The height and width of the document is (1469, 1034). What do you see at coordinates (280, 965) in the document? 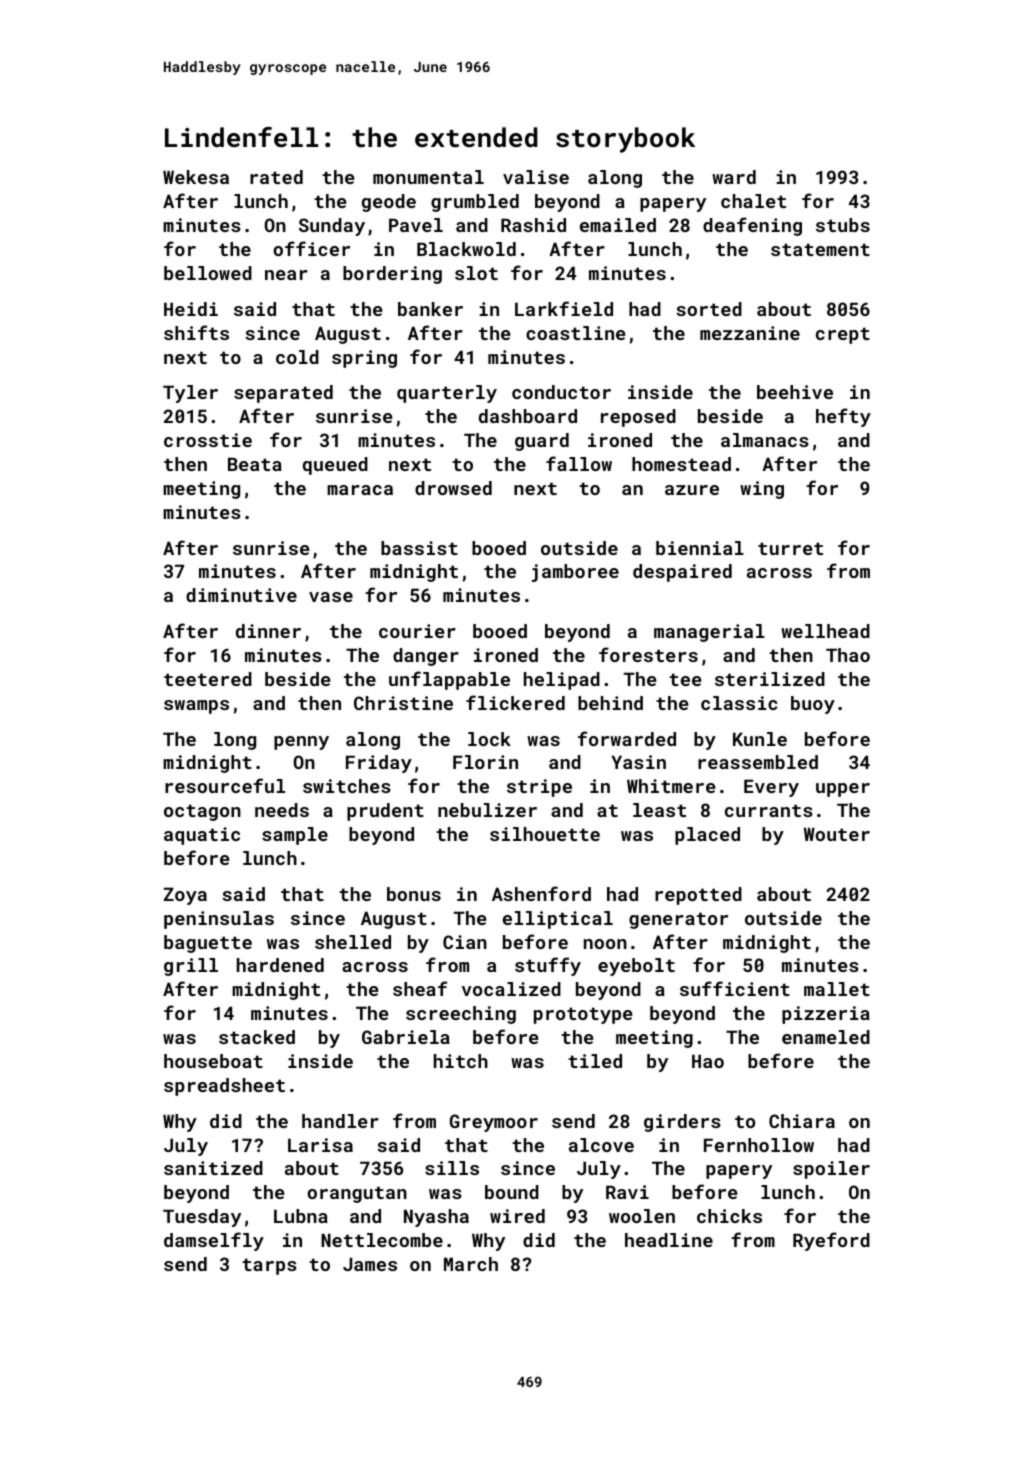
I see `hardened` at bounding box center [280, 965].
